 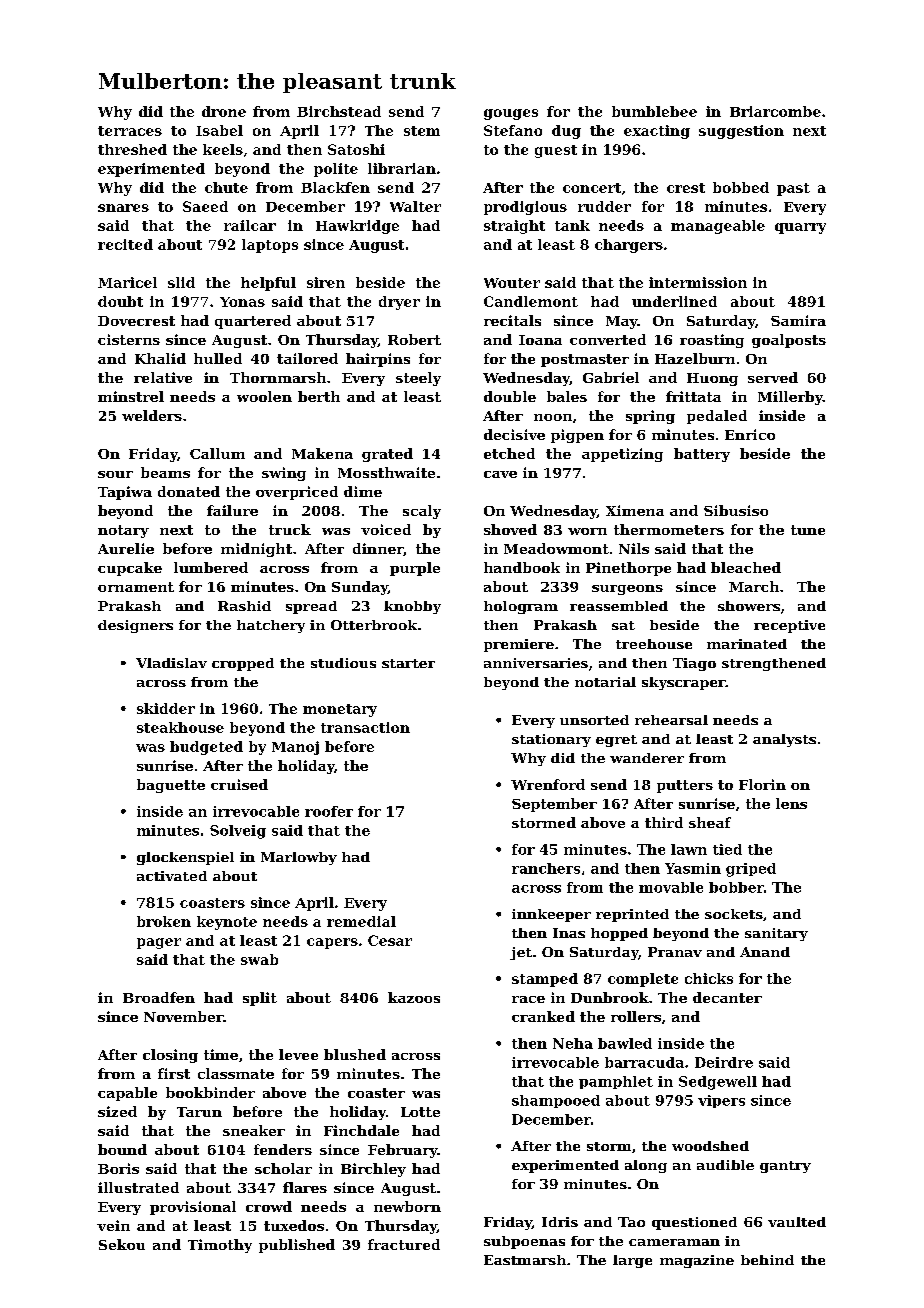 What do you see at coordinates (297, 1246) in the image?
I see `published` at bounding box center [297, 1246].
